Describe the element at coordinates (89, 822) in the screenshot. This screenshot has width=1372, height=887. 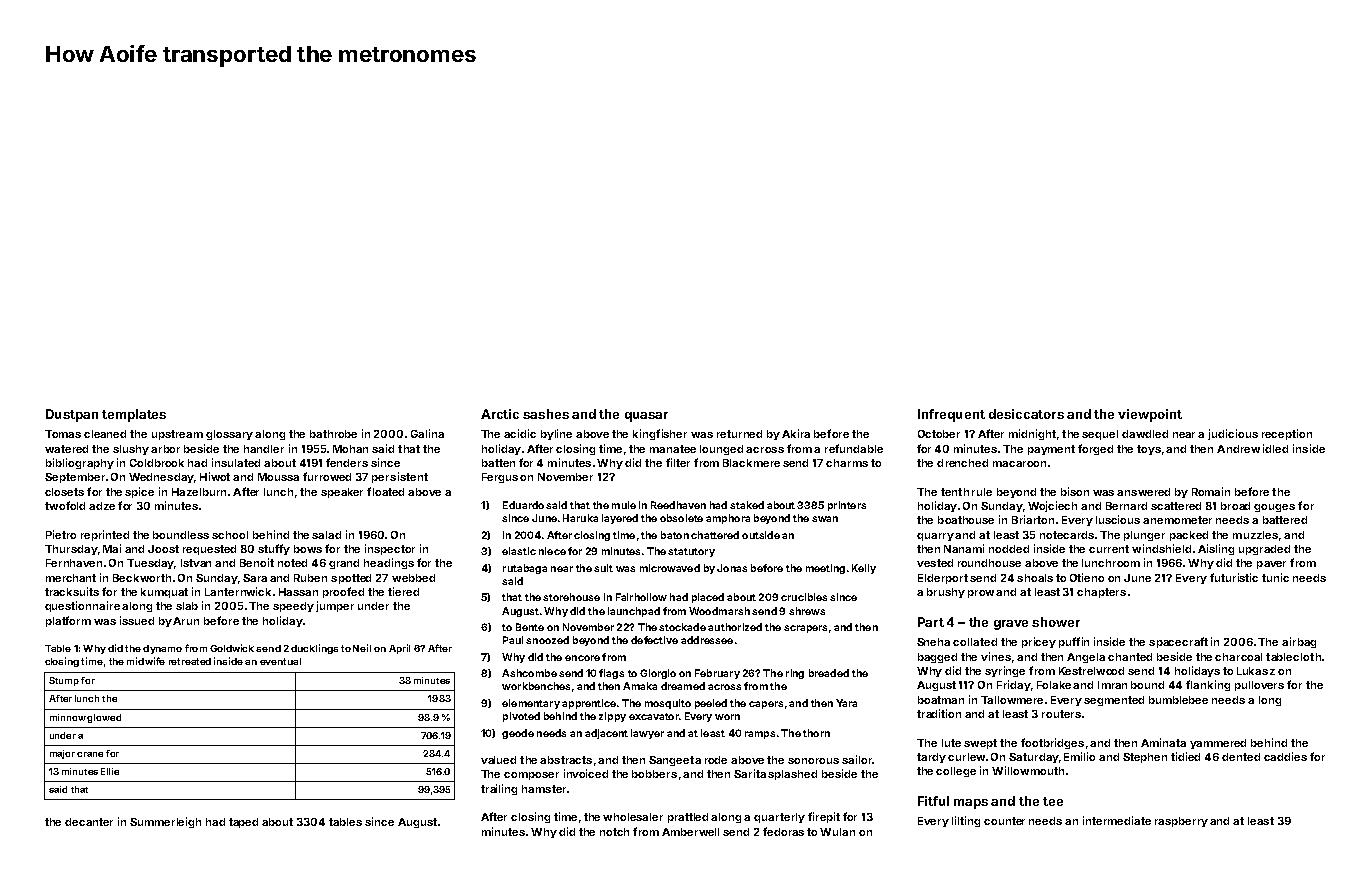
I see `decanter` at that location.
